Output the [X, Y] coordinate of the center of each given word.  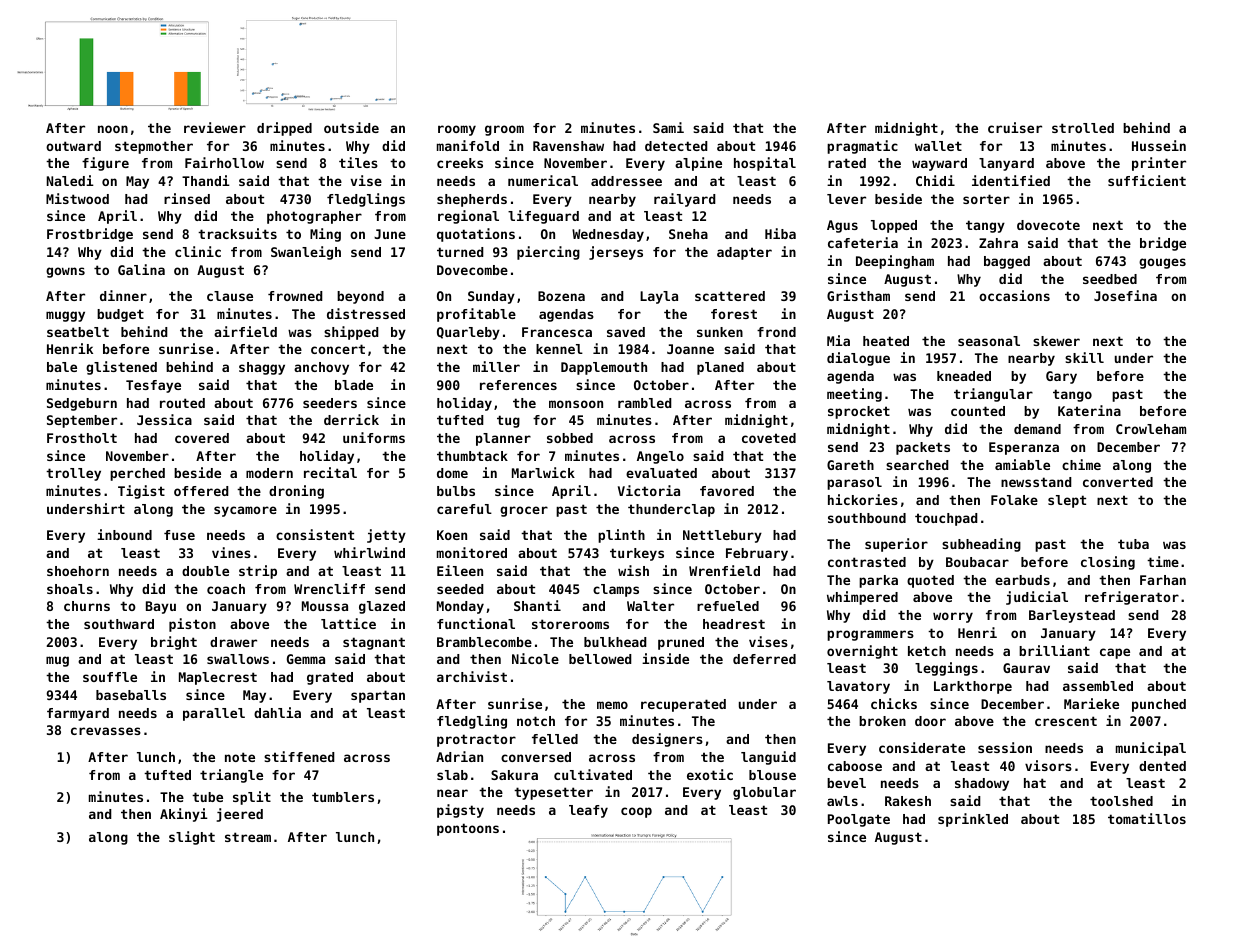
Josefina [1125, 295]
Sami [668, 127]
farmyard [78, 714]
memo [612, 705]
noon [113, 129]
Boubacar [977, 562]
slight [192, 838]
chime [1081, 464]
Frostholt [82, 438]
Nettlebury [722, 536]
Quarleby [468, 333]
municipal [1151, 749]
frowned [295, 296]
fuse [179, 535]
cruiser [1015, 127]
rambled [645, 403]
